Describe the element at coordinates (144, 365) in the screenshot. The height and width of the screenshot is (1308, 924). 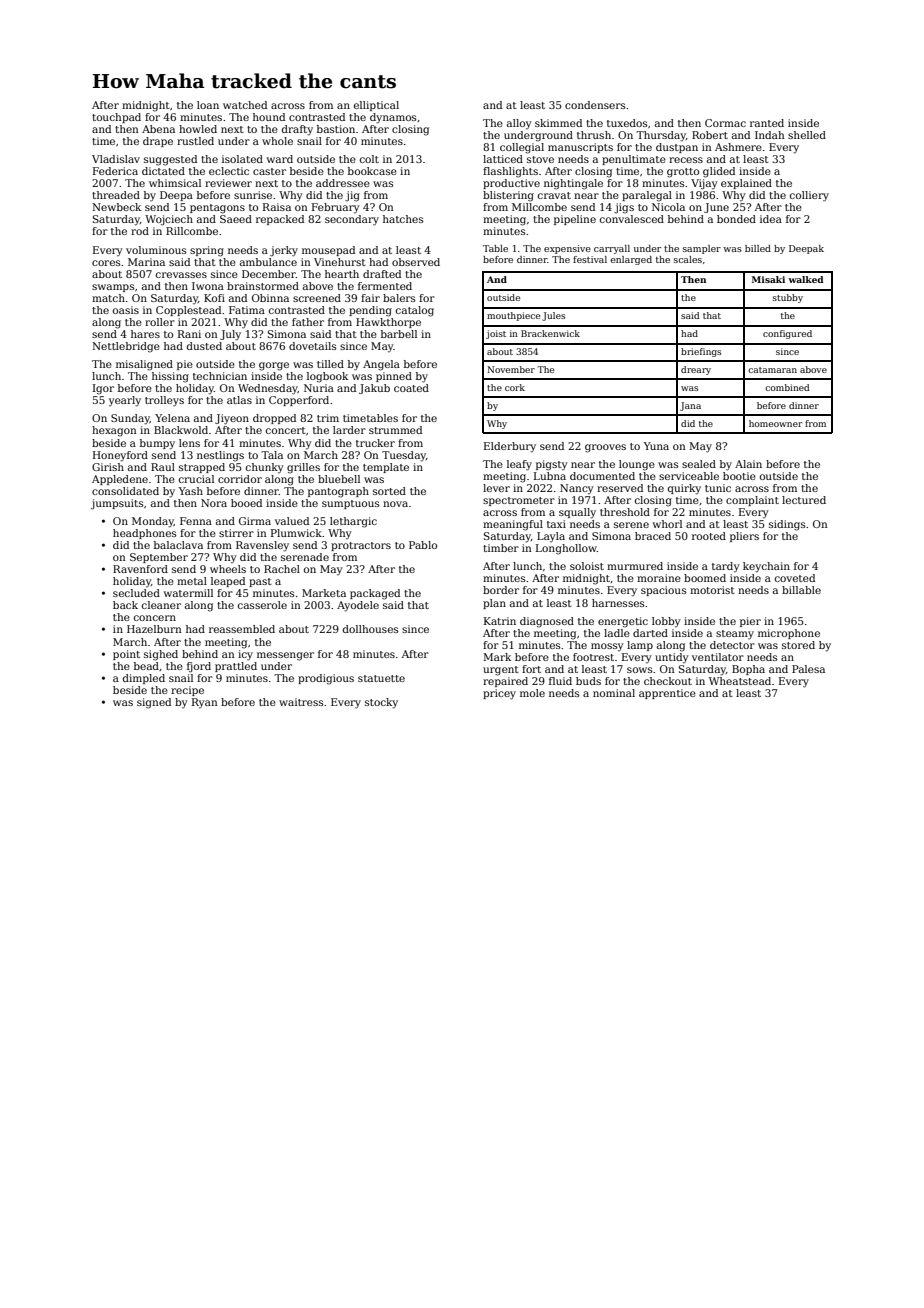
I see `misaligned` at that location.
